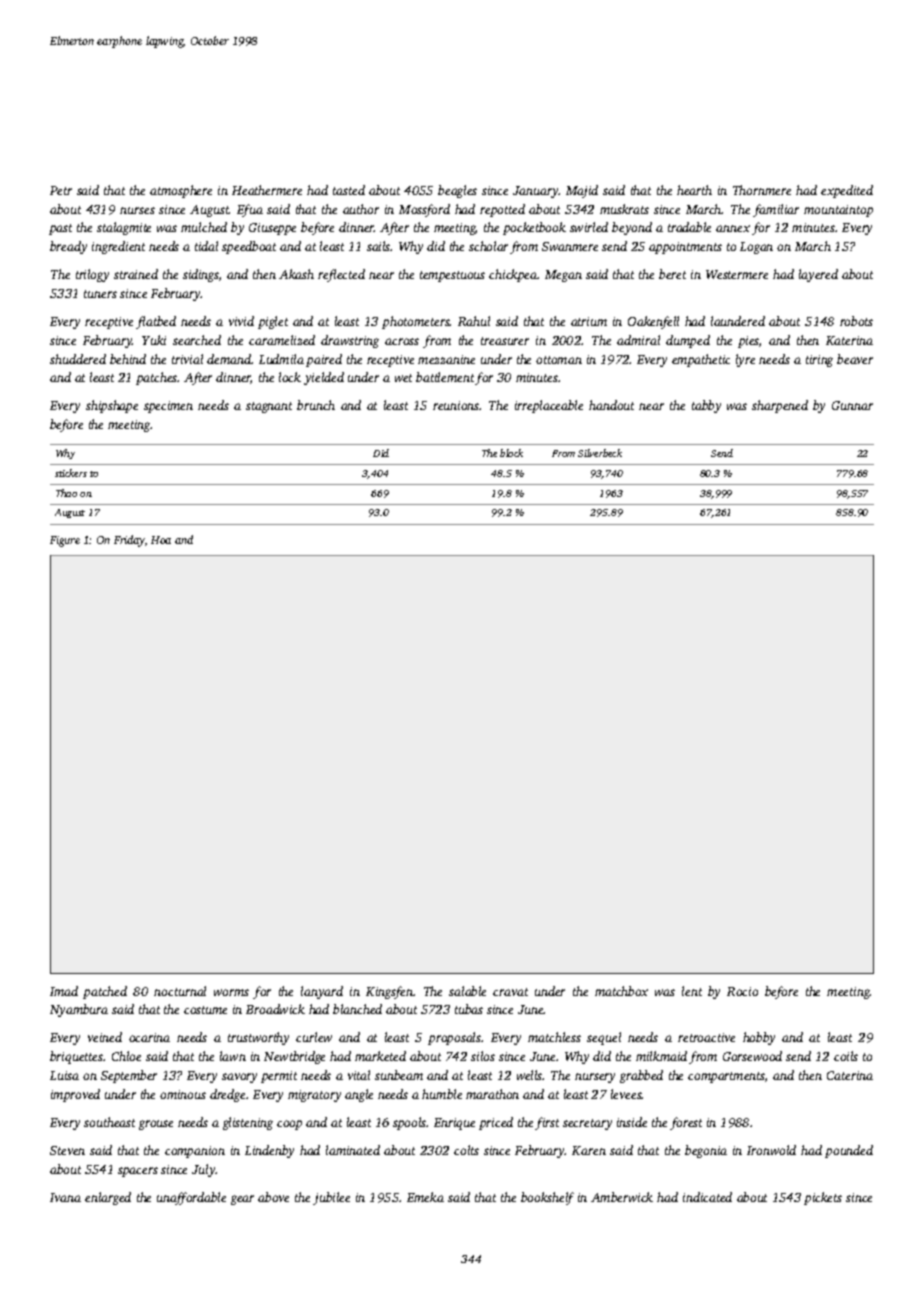  What do you see at coordinates (457, 191) in the screenshot?
I see `beagles` at bounding box center [457, 191].
